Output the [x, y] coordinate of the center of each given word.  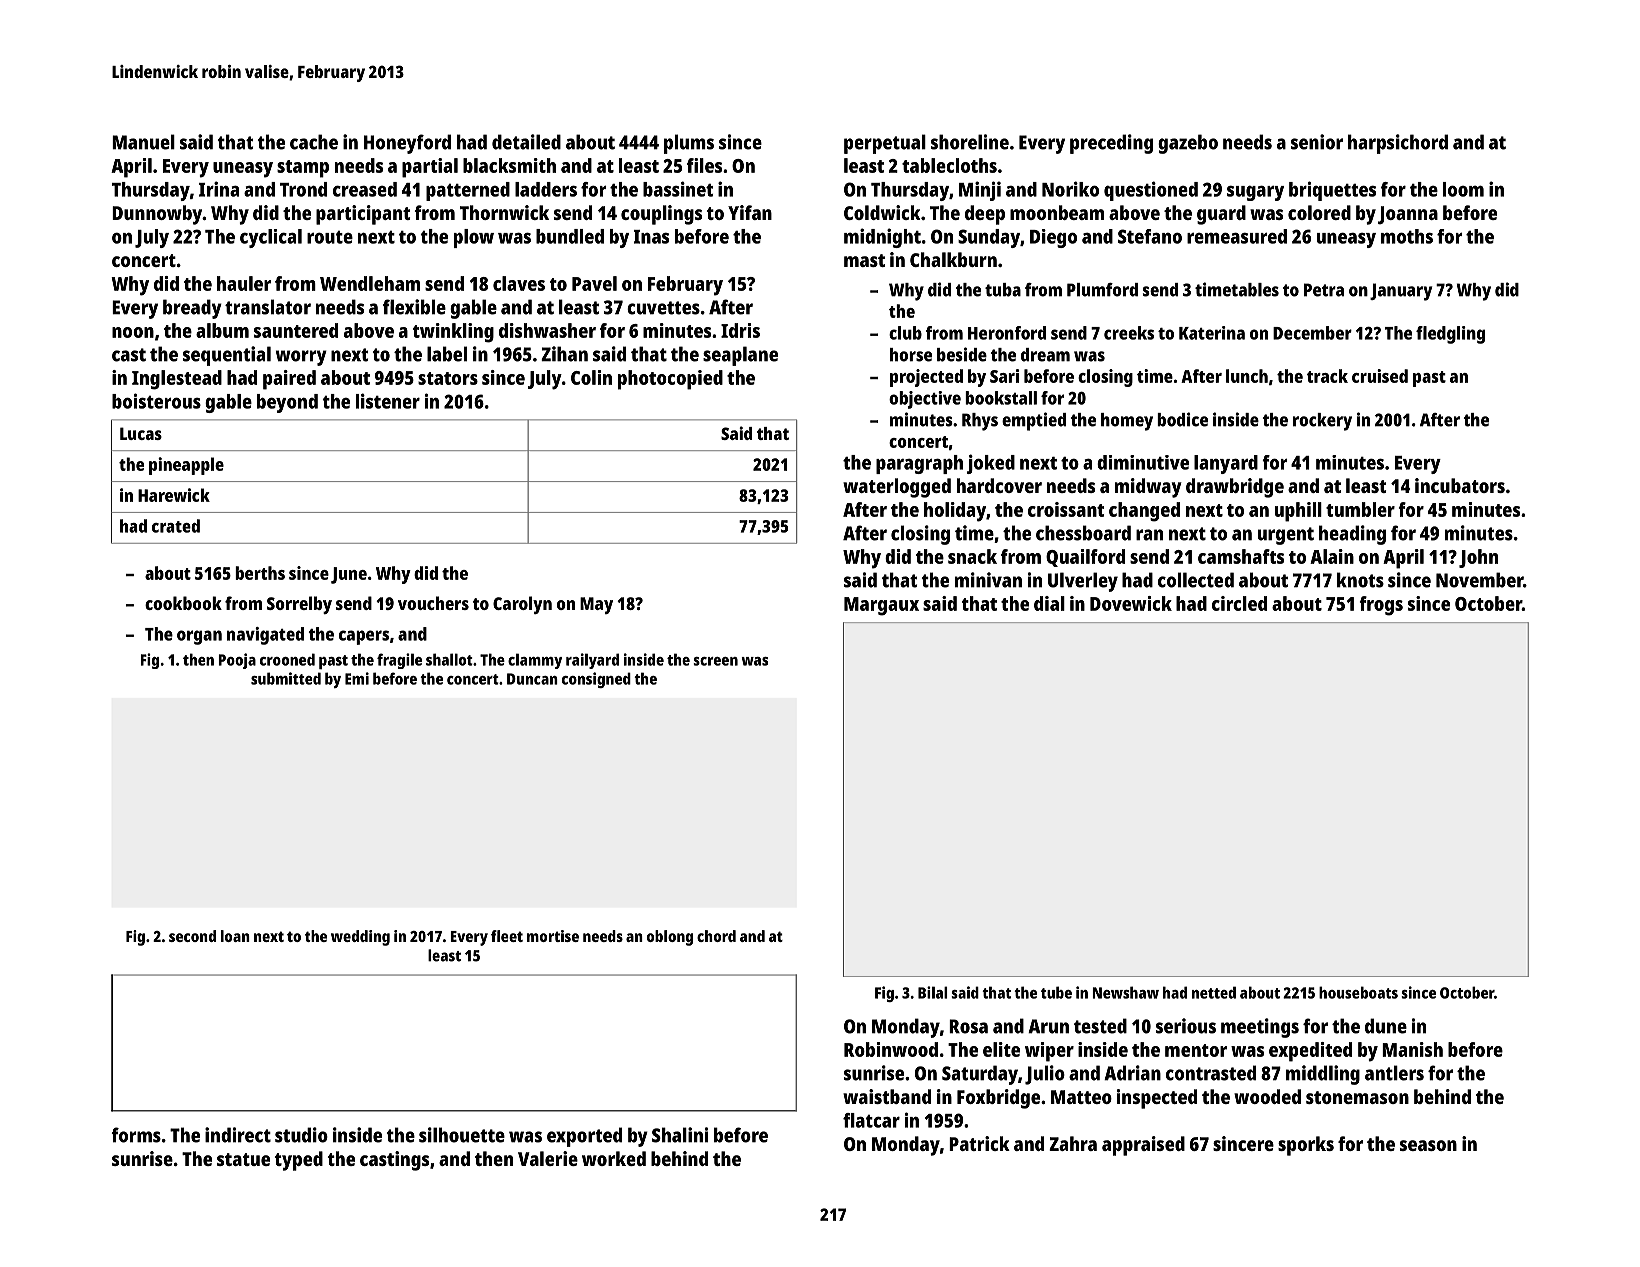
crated [176, 526]
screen [715, 661]
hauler [244, 283]
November [1479, 580]
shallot [449, 659]
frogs [1381, 606]
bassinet [678, 189]
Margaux [881, 606]
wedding [360, 938]
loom [1463, 189]
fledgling [1450, 335]
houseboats [1358, 992]
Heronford [1007, 333]
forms [136, 1135]
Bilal [933, 992]
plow [474, 238]
